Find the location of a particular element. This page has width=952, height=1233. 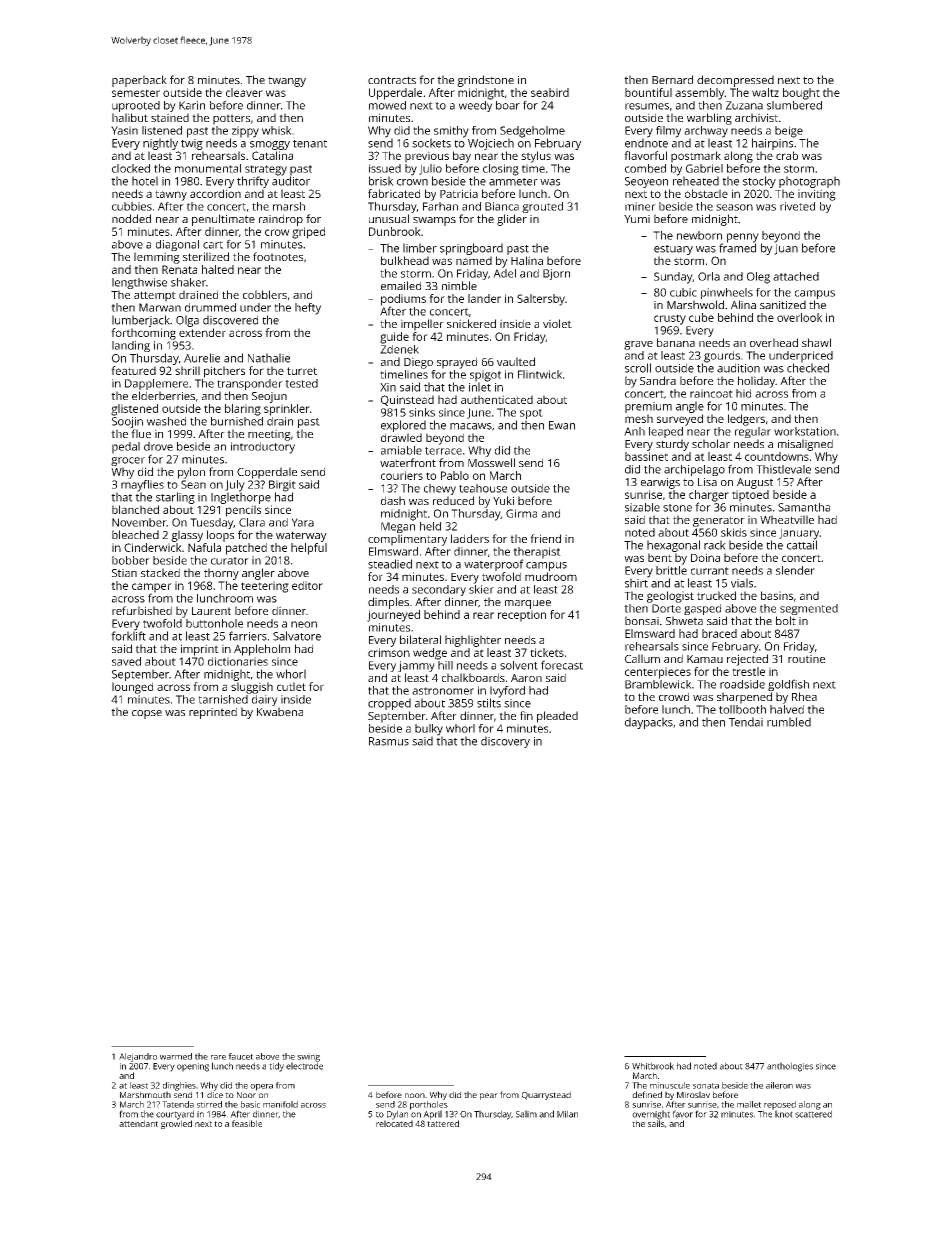

segmented is located at coordinates (809, 609).
